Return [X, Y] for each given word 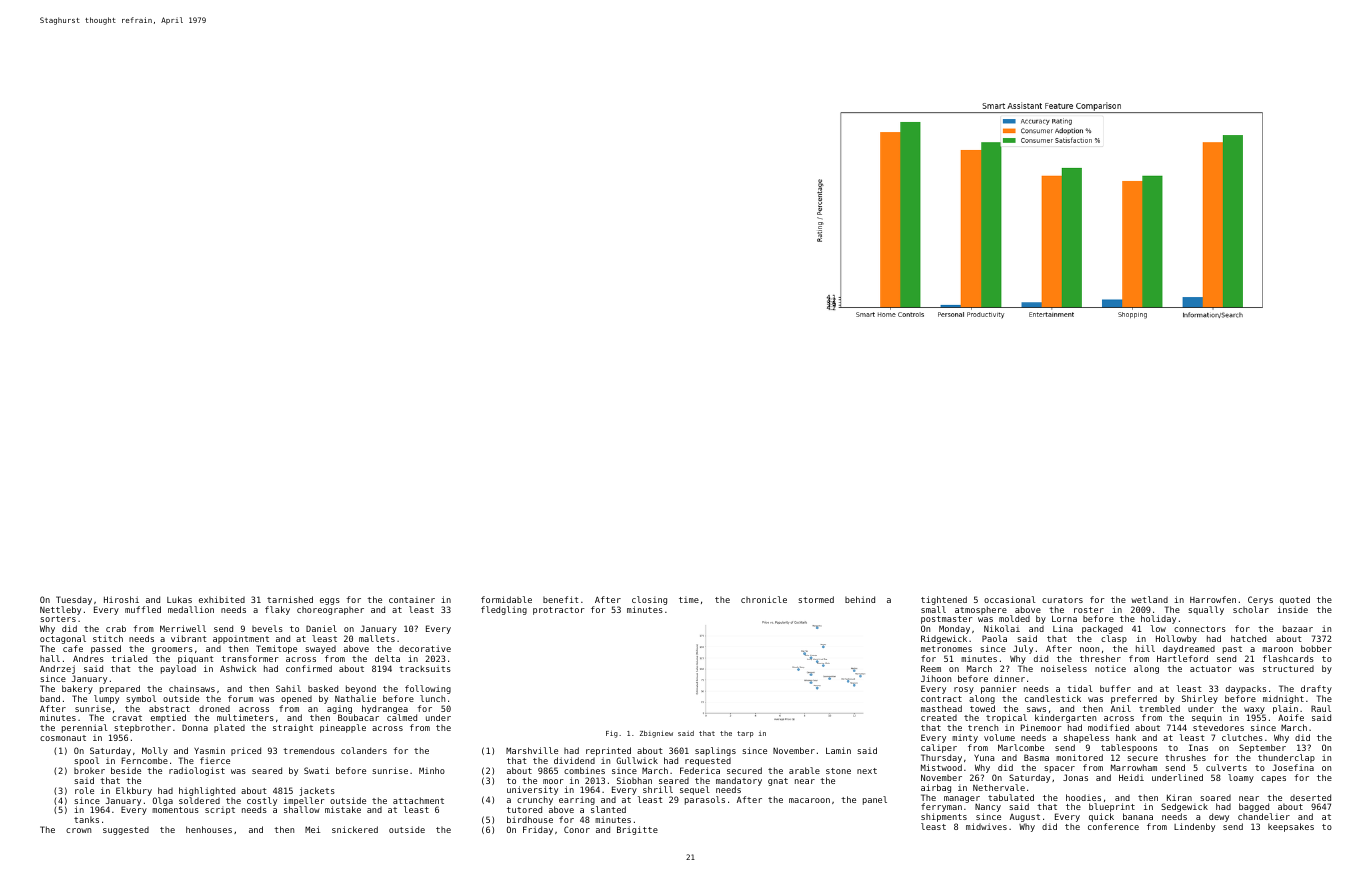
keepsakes [1291, 827]
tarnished [290, 599]
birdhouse [530, 819]
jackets [317, 791]
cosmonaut [63, 738]
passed [106, 649]
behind [860, 599]
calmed [402, 718]
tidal [1080, 688]
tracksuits [425, 668]
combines [584, 770]
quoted [1295, 600]
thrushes [1185, 757]
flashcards [1288, 658]
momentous [175, 810]
